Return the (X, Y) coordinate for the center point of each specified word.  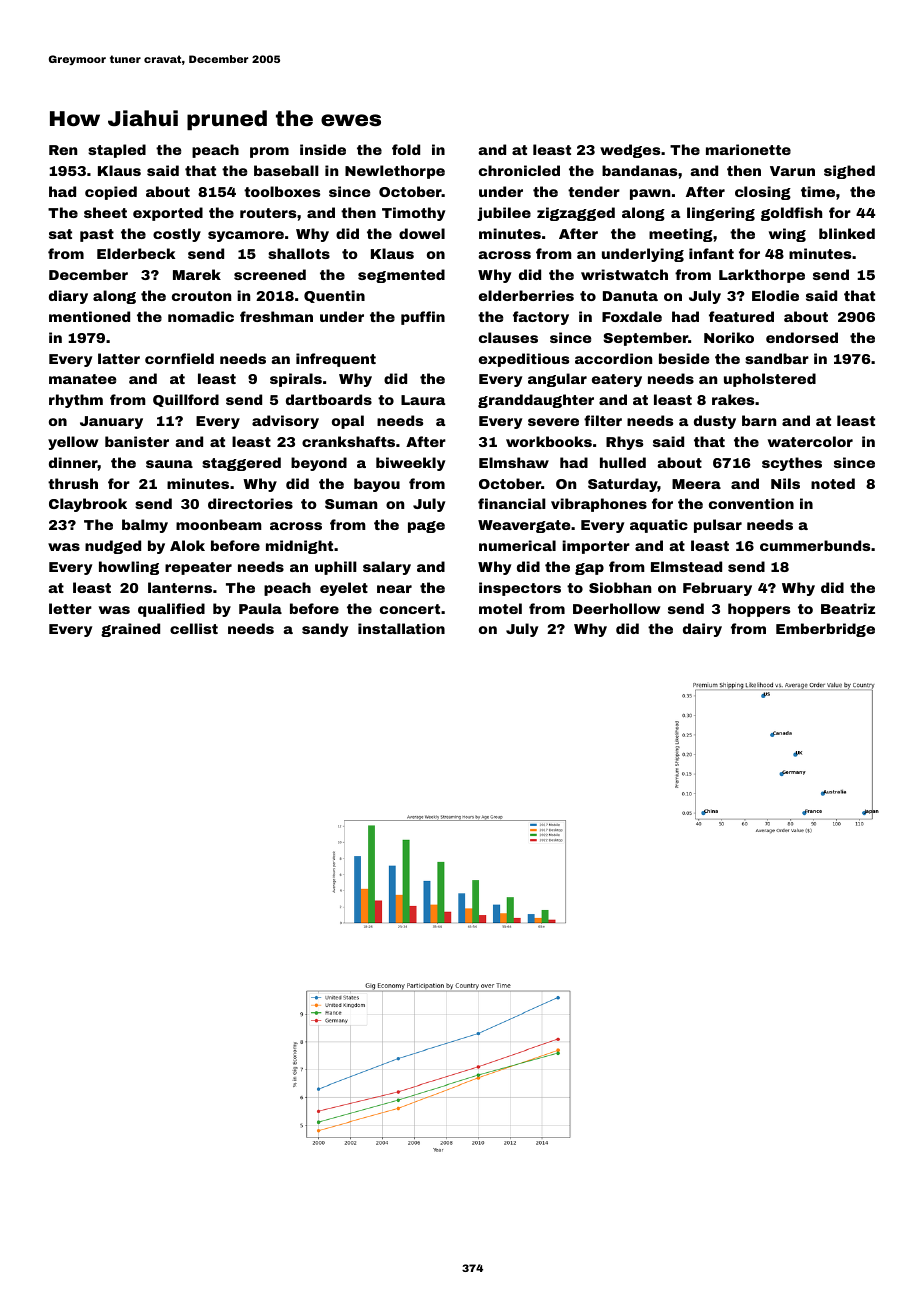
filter (603, 420)
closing (763, 193)
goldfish (791, 214)
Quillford (186, 400)
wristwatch (624, 274)
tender (594, 191)
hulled (623, 462)
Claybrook (88, 505)
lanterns (180, 587)
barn (759, 420)
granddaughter (536, 401)
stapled (117, 151)
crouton (201, 296)
